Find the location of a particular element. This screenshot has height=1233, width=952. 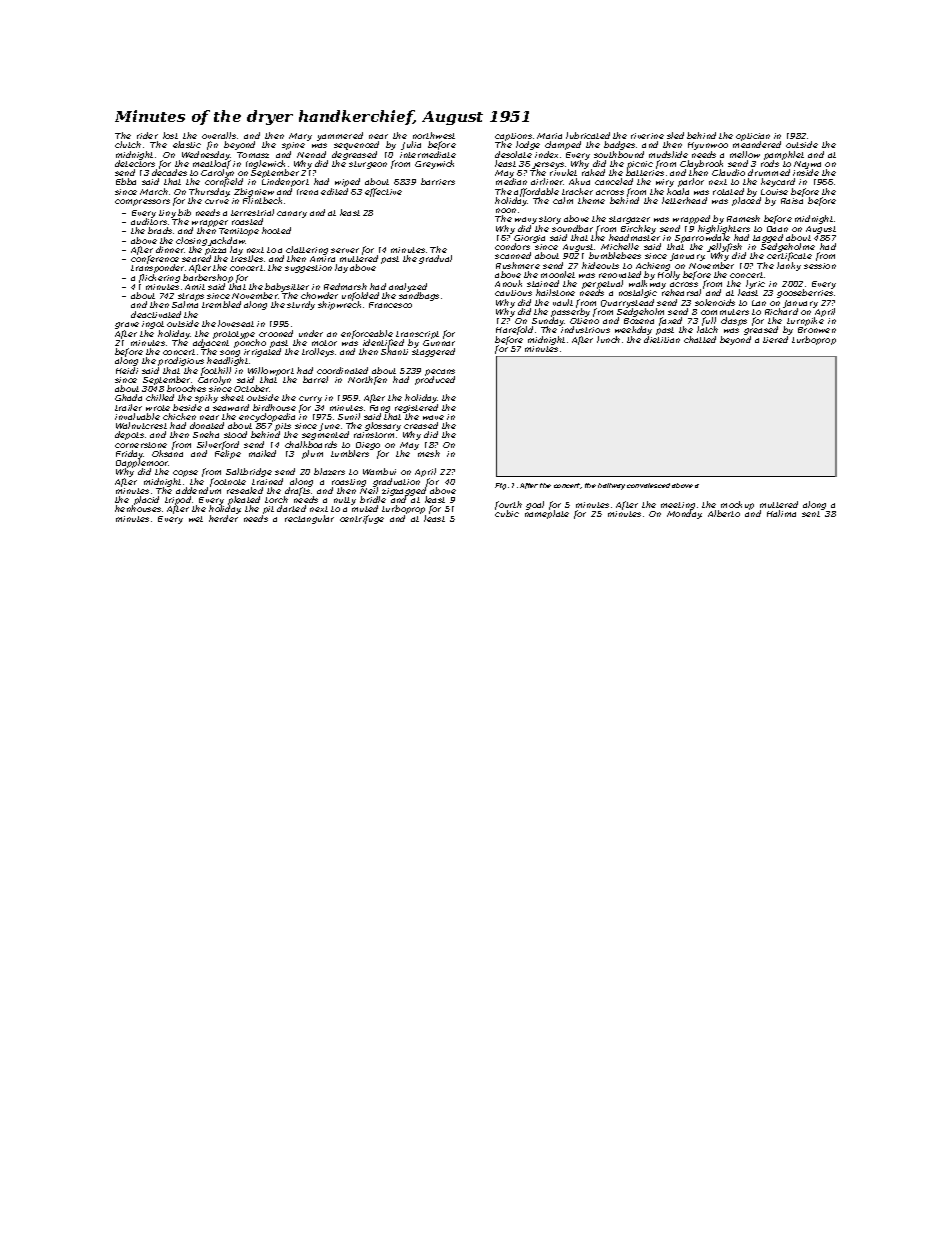

gooseberries is located at coordinates (805, 294).
